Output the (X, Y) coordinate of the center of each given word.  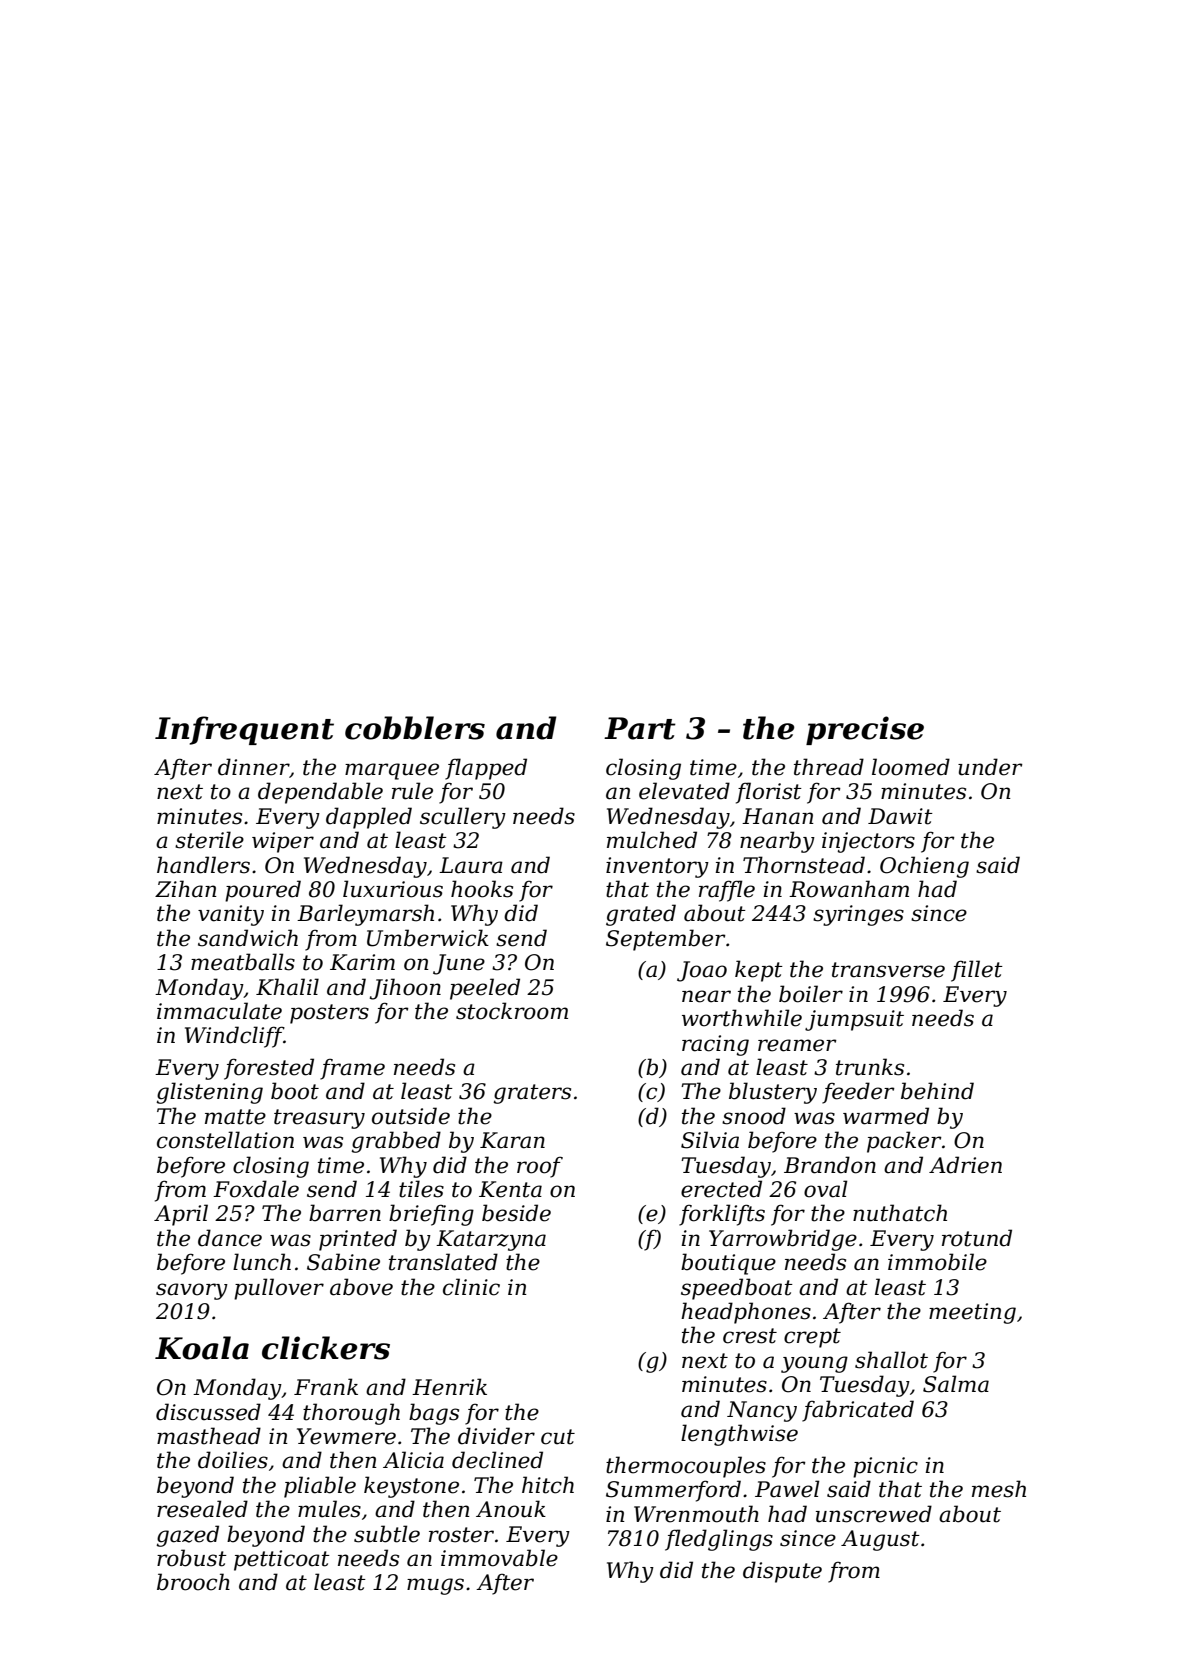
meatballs (243, 962)
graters (532, 1094)
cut (558, 1437)
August (880, 1540)
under (990, 767)
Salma (956, 1384)
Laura (471, 865)
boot (295, 1091)
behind (937, 1091)
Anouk (511, 1509)
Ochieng (924, 867)
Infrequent (244, 730)
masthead (209, 1436)
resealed (202, 1509)
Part (640, 728)
